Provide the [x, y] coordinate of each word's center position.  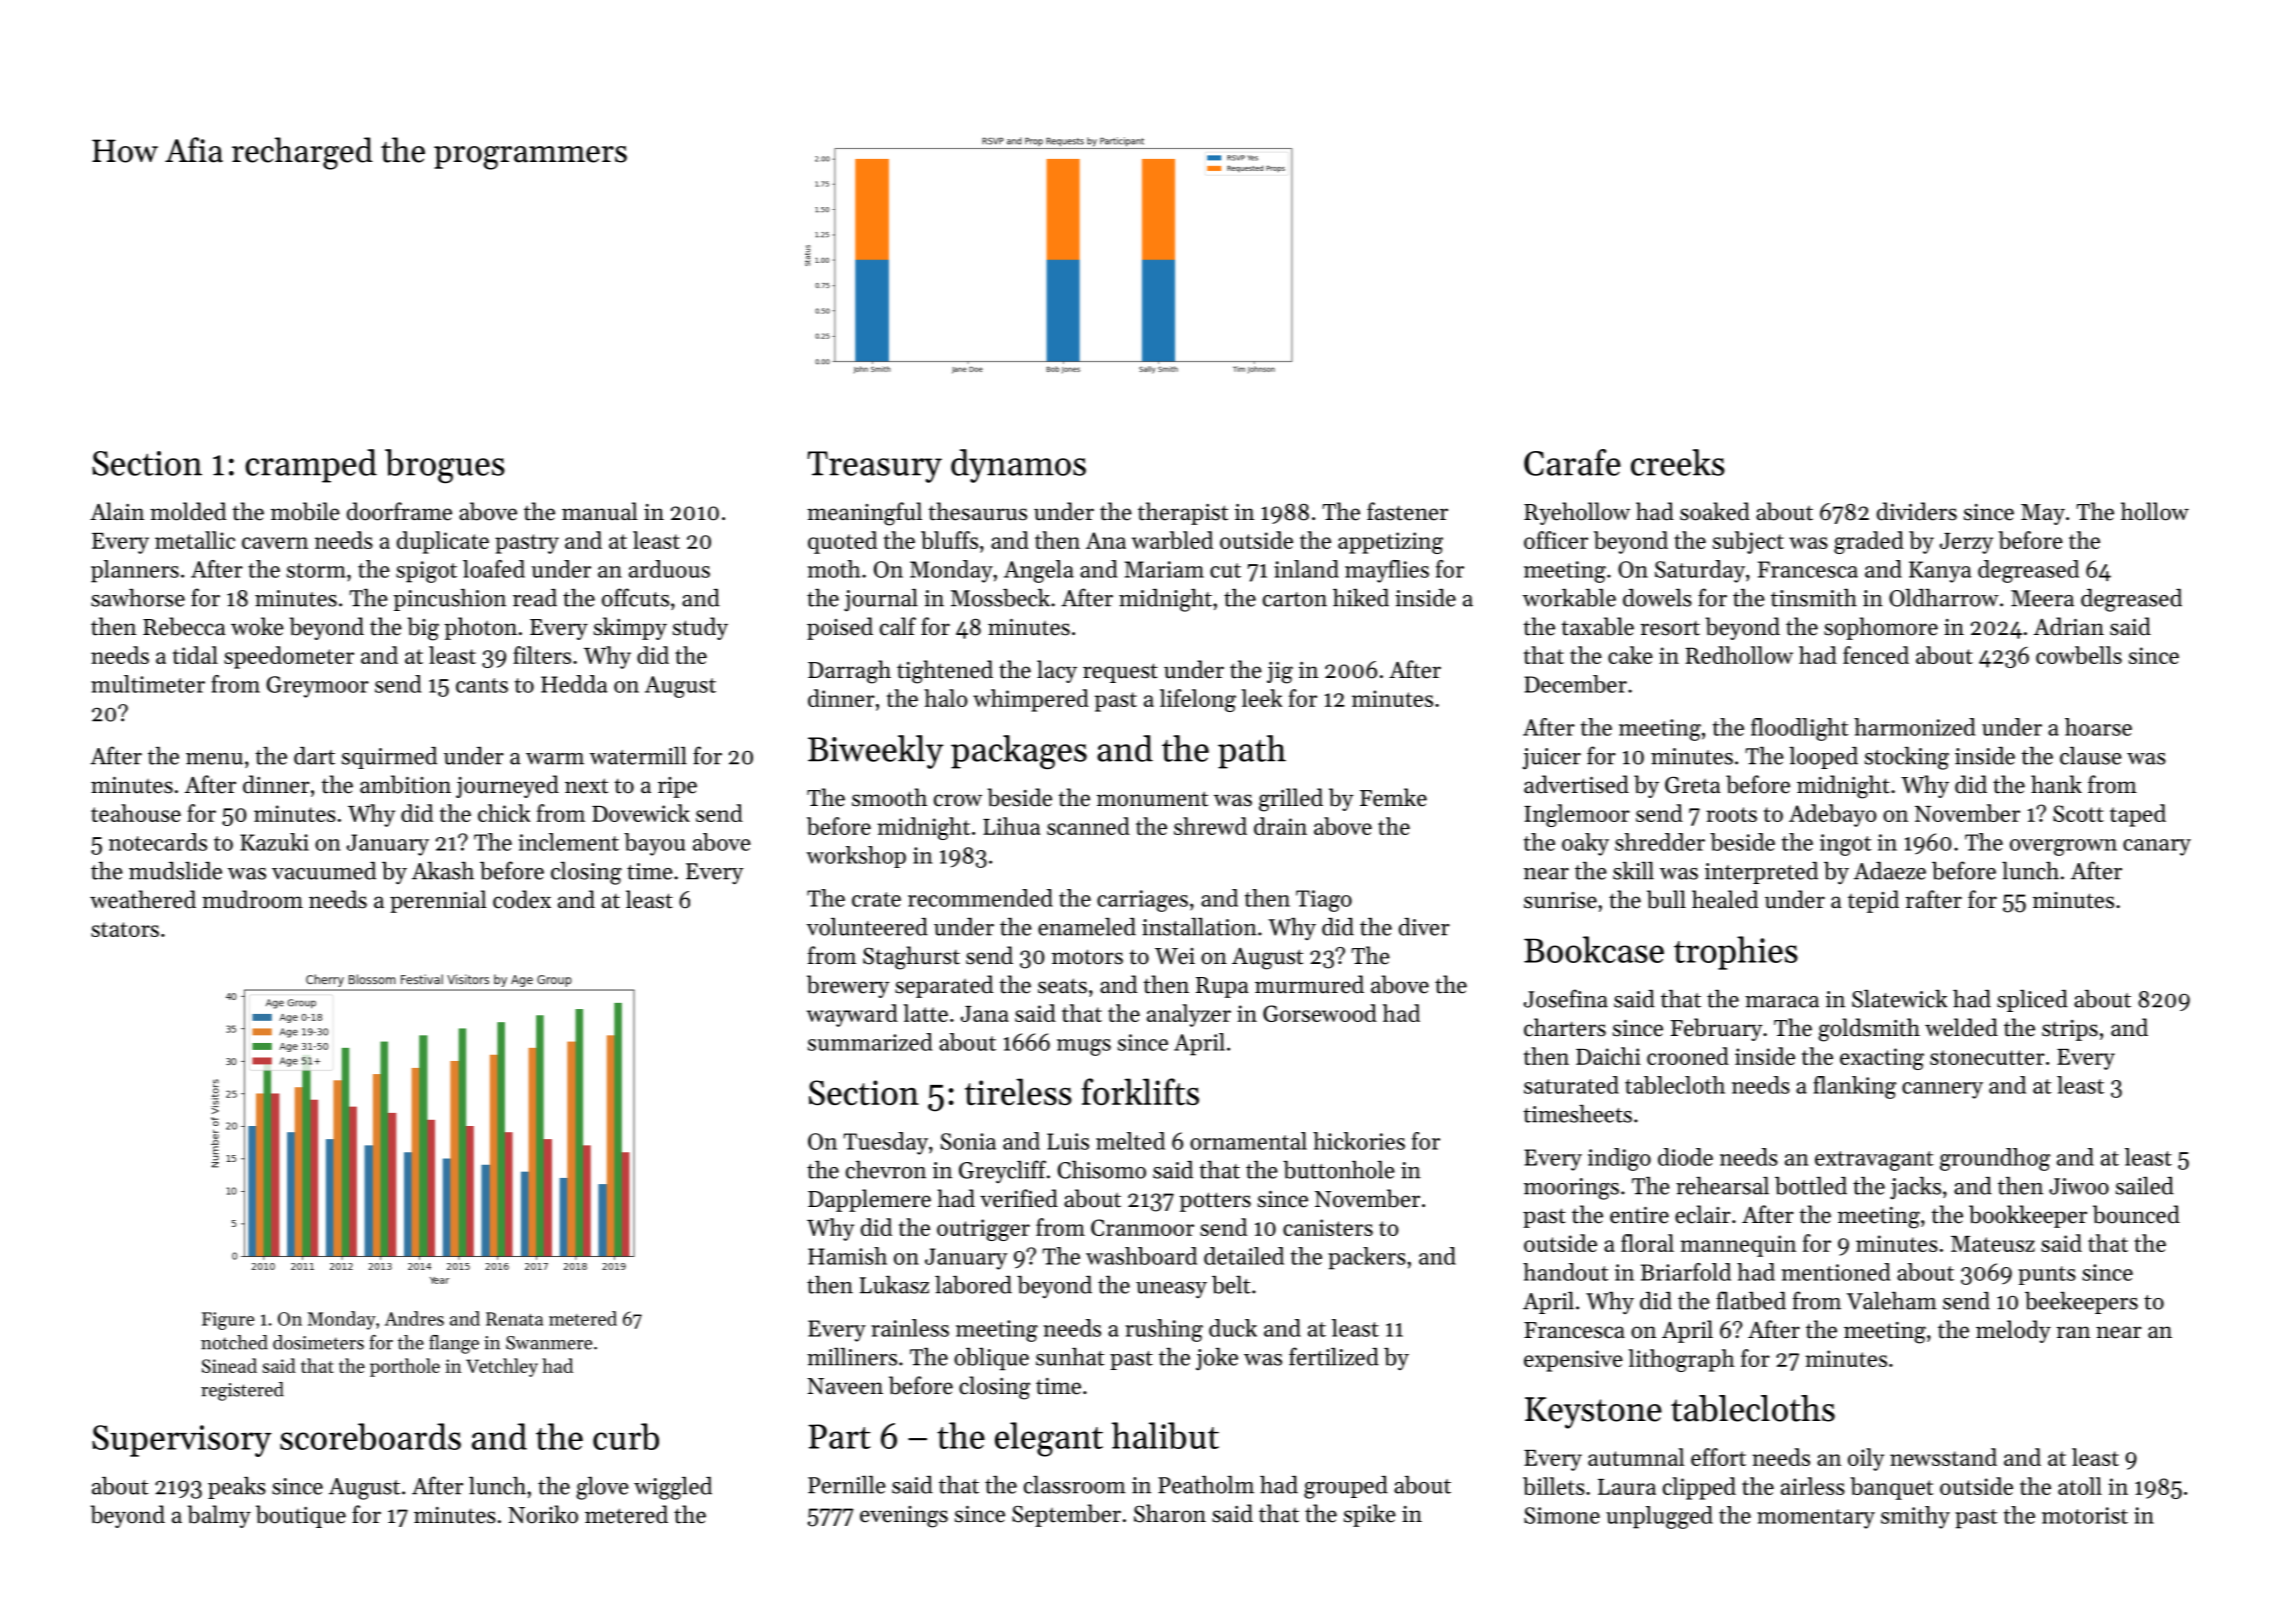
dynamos [1018, 466]
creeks [1678, 462]
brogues [445, 466]
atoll [2080, 1486]
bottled [1811, 1186]
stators [125, 929]
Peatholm [1206, 1485]
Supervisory [182, 1441]
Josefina [1566, 998]
